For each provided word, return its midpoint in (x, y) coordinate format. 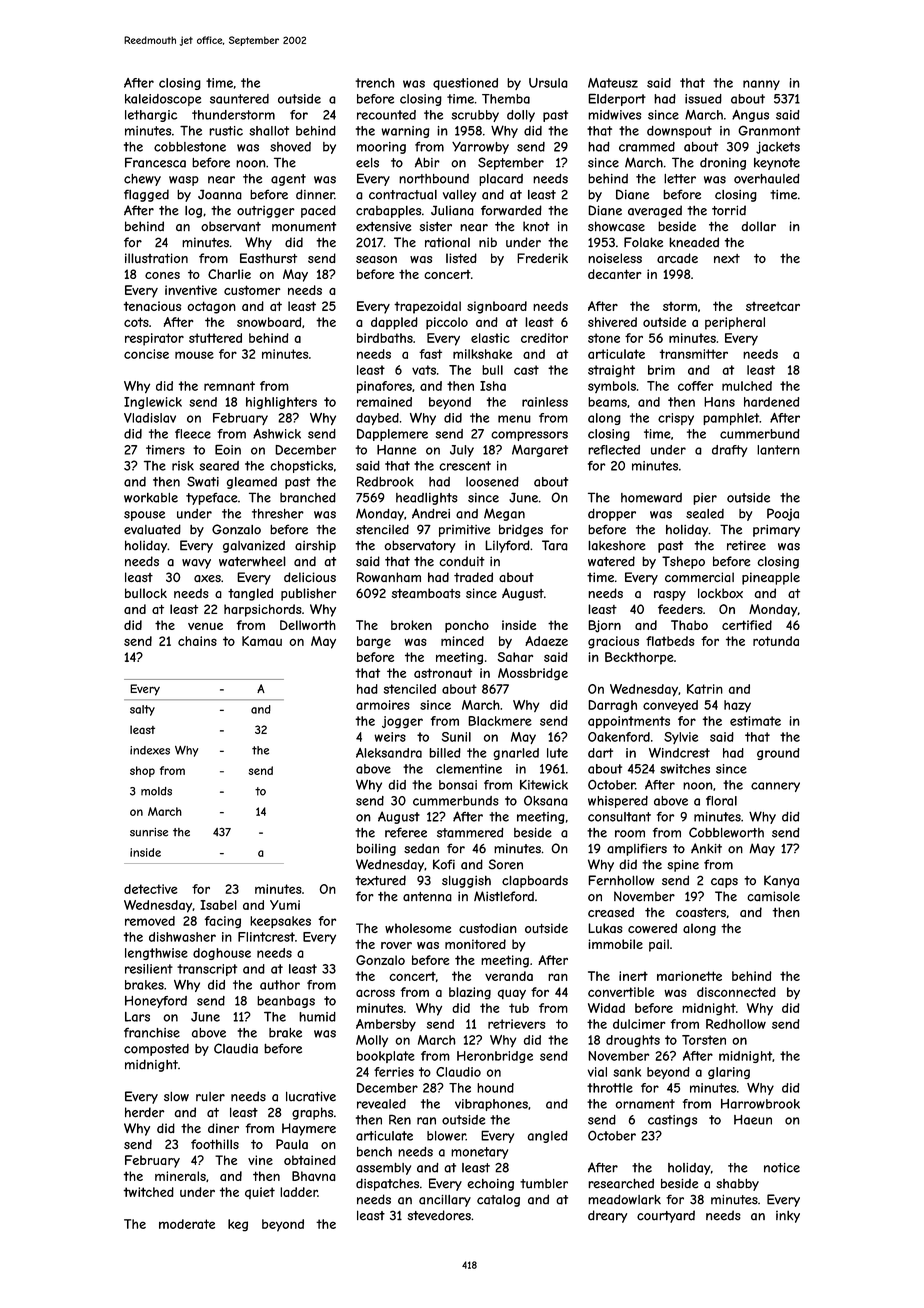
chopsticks (301, 467)
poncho (467, 626)
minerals (180, 1176)
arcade (677, 258)
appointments (629, 722)
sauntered (239, 99)
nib (488, 242)
